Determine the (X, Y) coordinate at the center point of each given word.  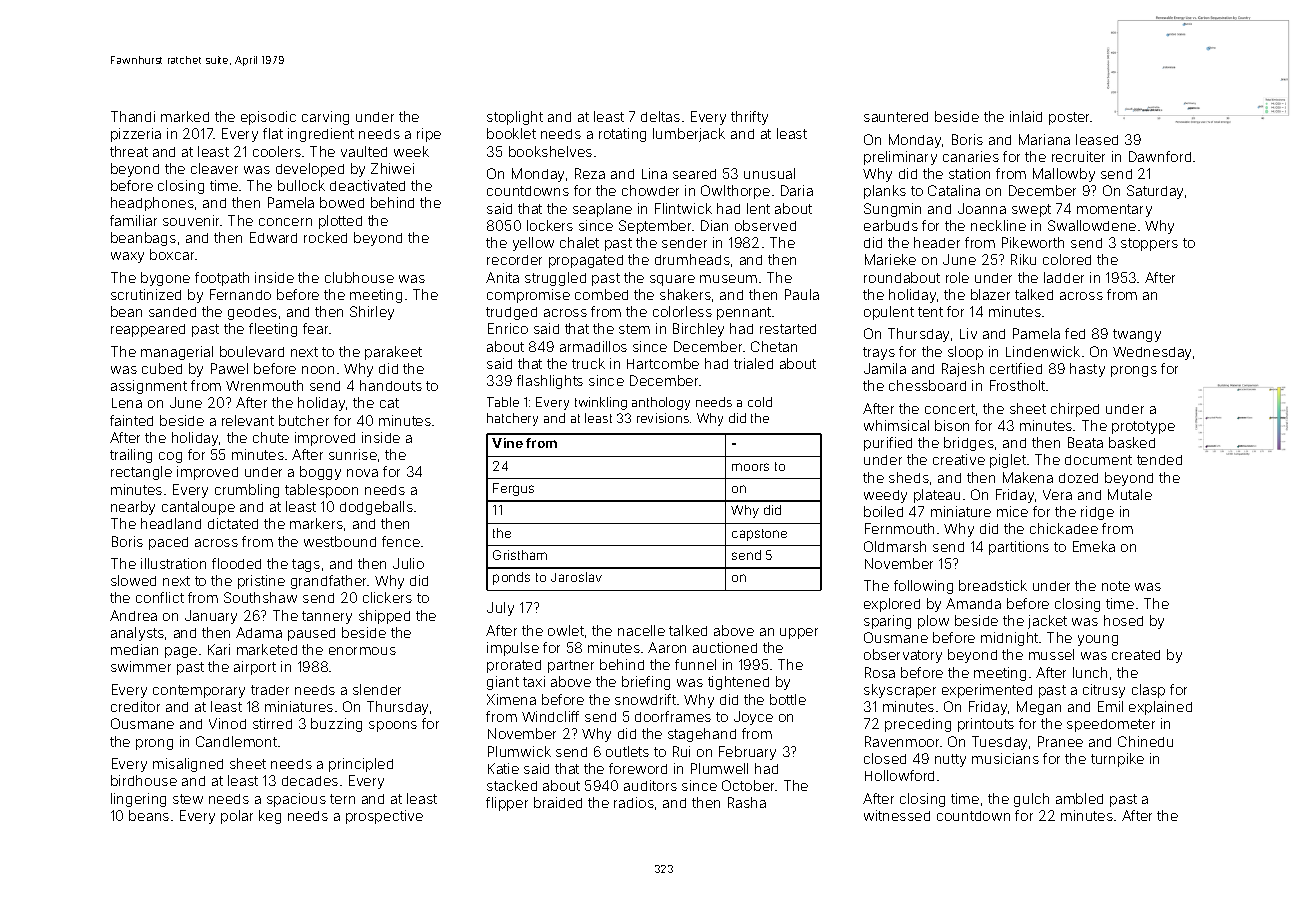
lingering (138, 800)
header (937, 242)
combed (601, 294)
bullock (301, 185)
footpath (222, 279)
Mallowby (1064, 175)
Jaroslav (576, 577)
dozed (1078, 478)
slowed (133, 580)
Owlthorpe (735, 192)
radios (634, 802)
